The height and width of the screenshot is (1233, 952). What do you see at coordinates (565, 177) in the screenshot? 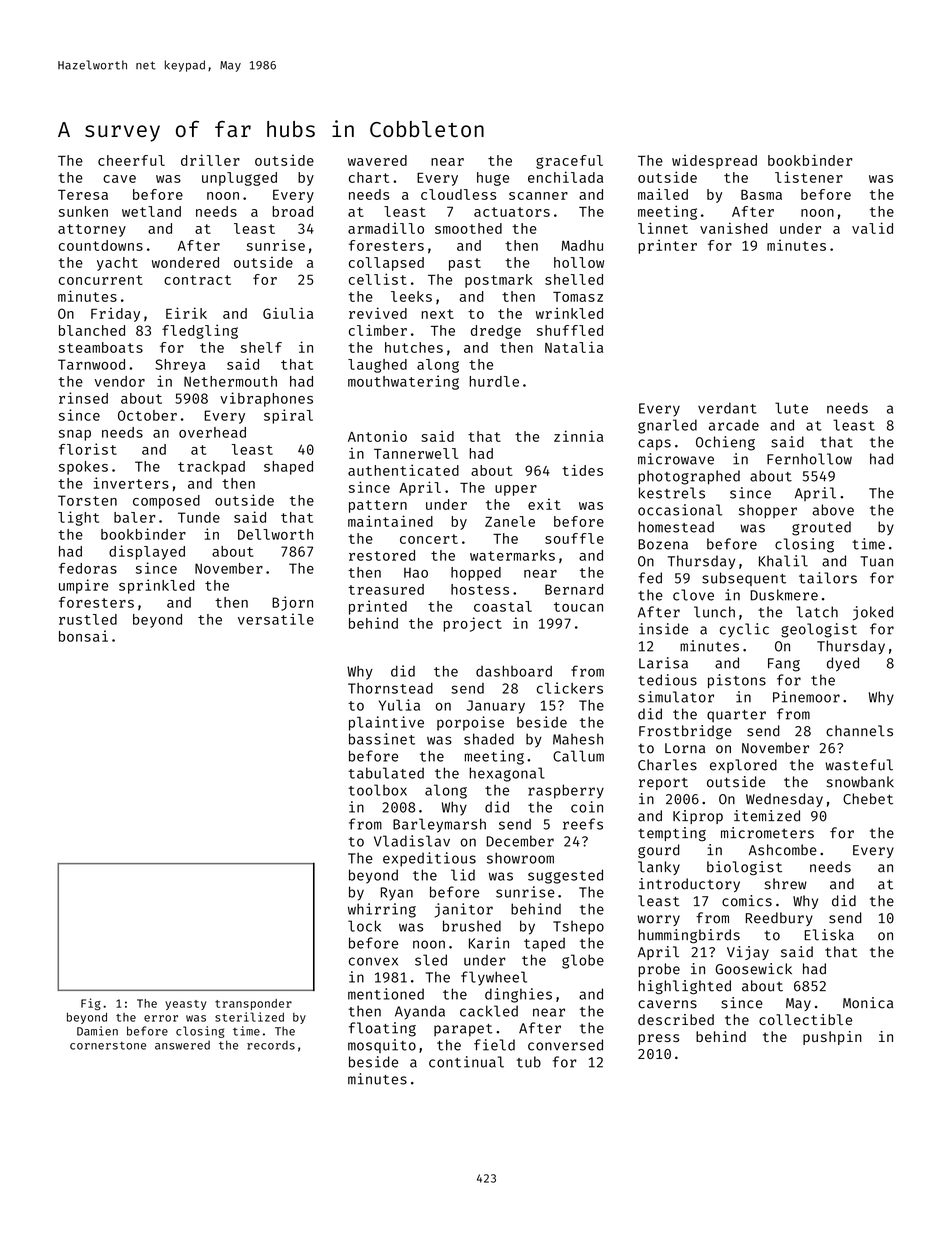
I see `enchilada` at bounding box center [565, 177].
